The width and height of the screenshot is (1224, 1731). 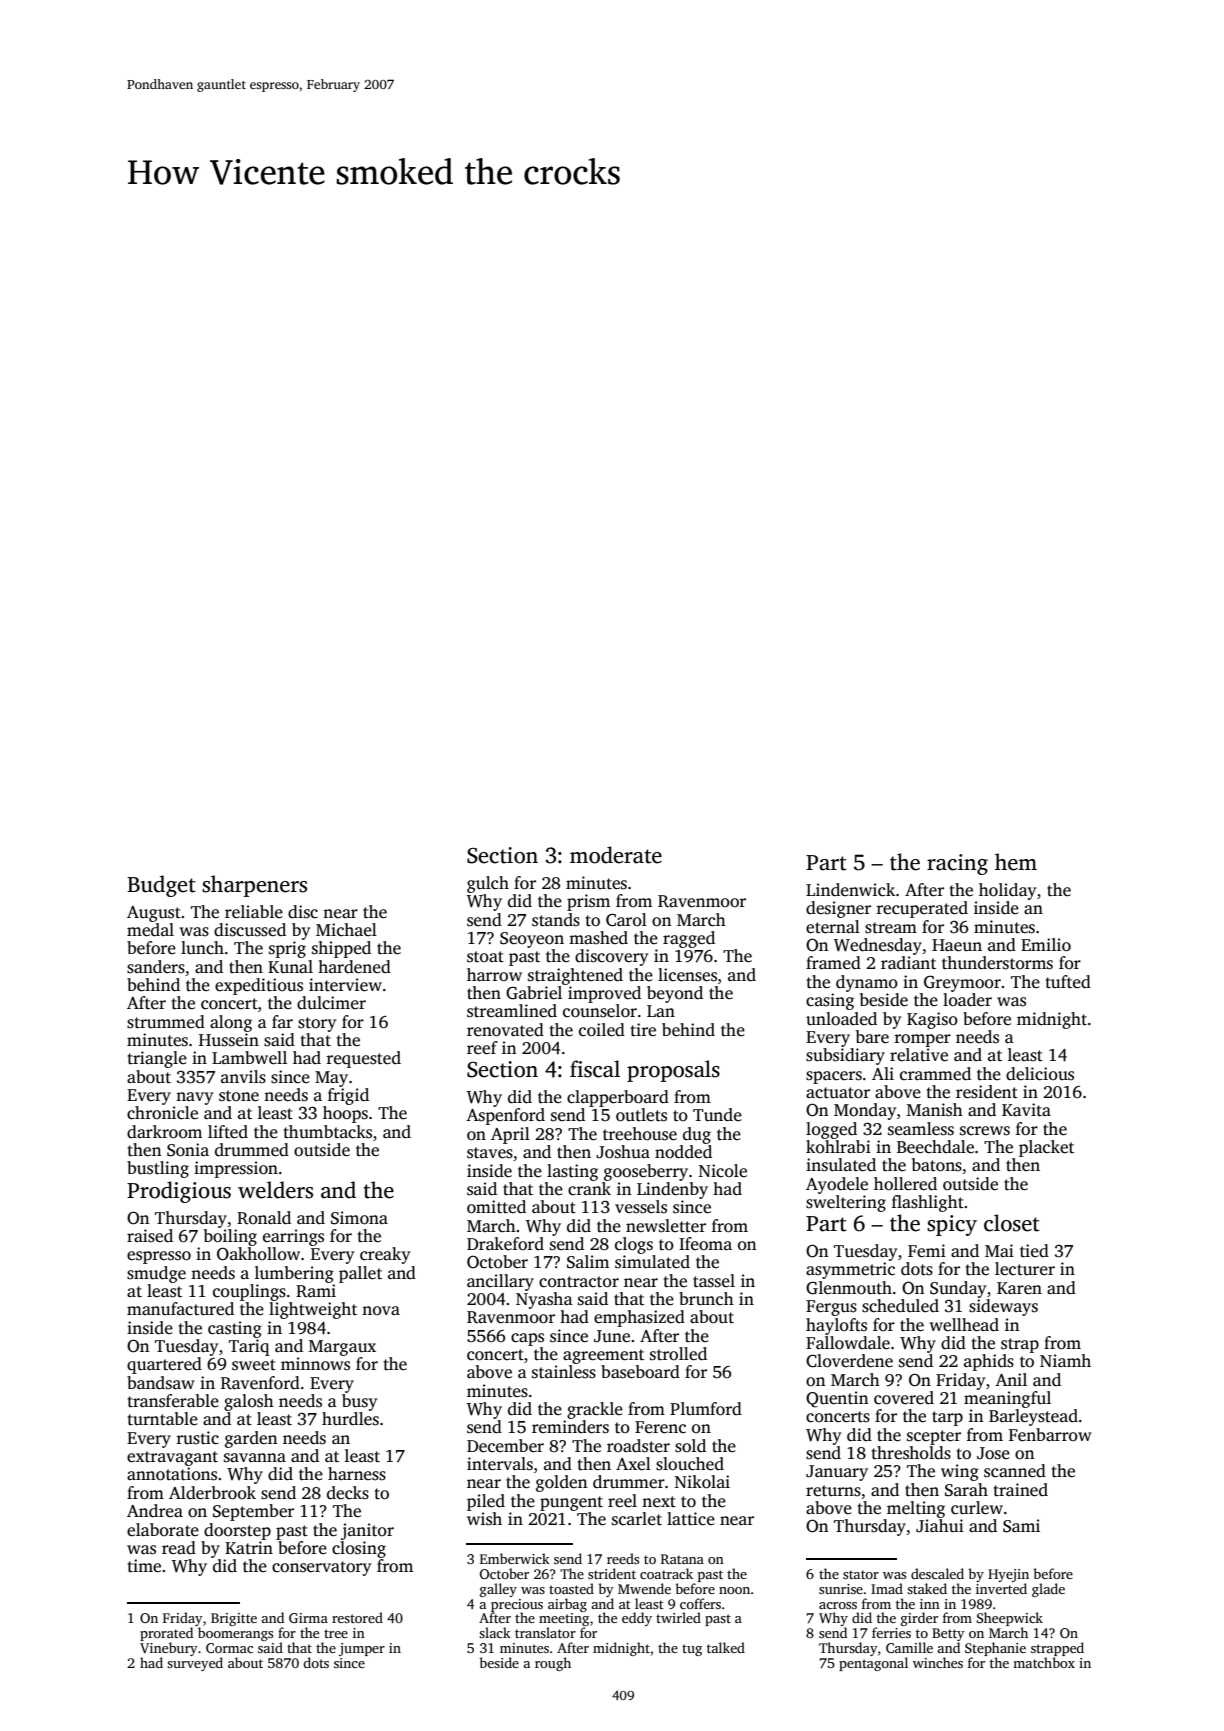 What do you see at coordinates (345, 1114) in the screenshot?
I see `hoops` at bounding box center [345, 1114].
